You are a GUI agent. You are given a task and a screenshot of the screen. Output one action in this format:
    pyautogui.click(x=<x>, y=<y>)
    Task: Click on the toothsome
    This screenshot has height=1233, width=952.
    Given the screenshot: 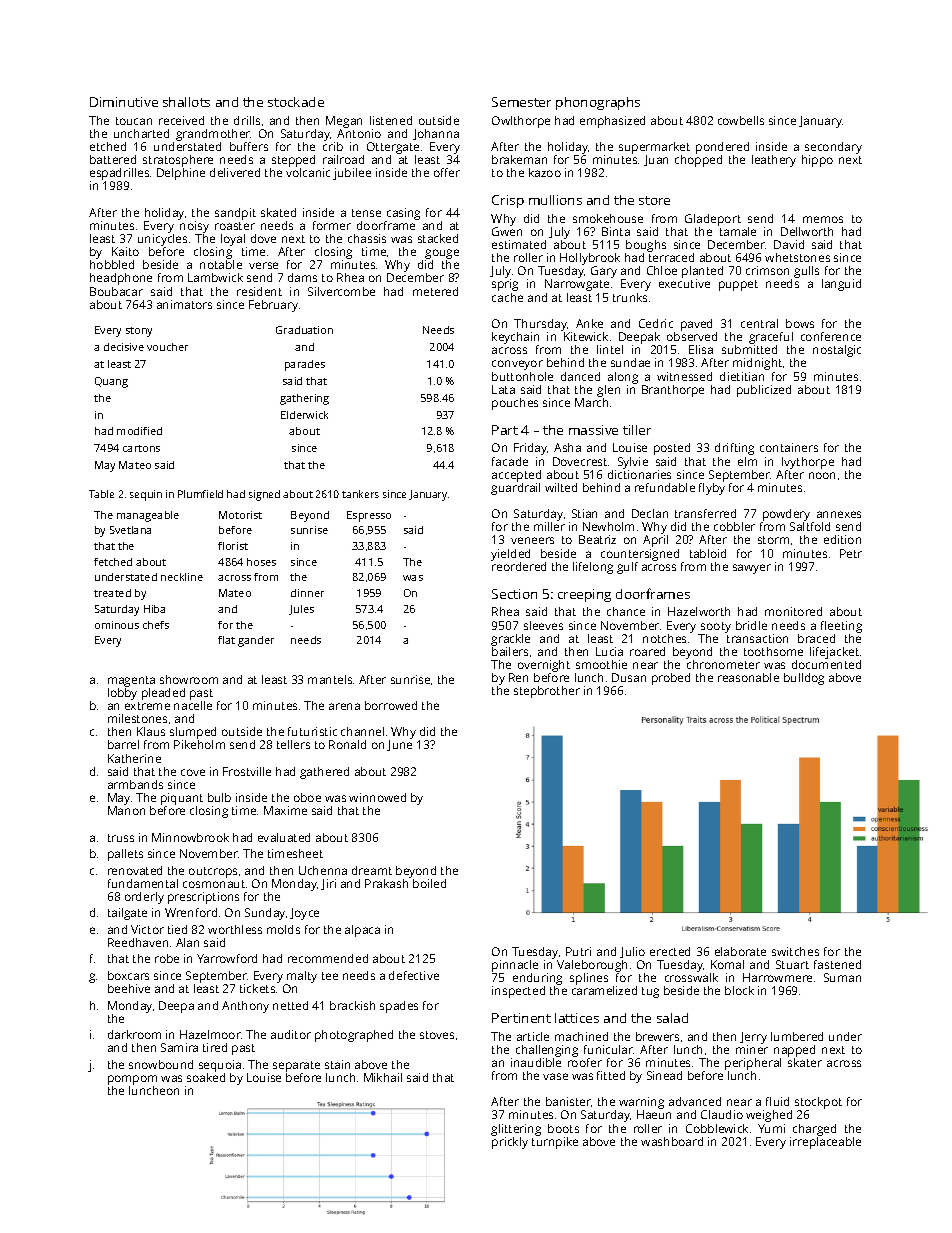 What is the action you would take?
    pyautogui.click(x=773, y=651)
